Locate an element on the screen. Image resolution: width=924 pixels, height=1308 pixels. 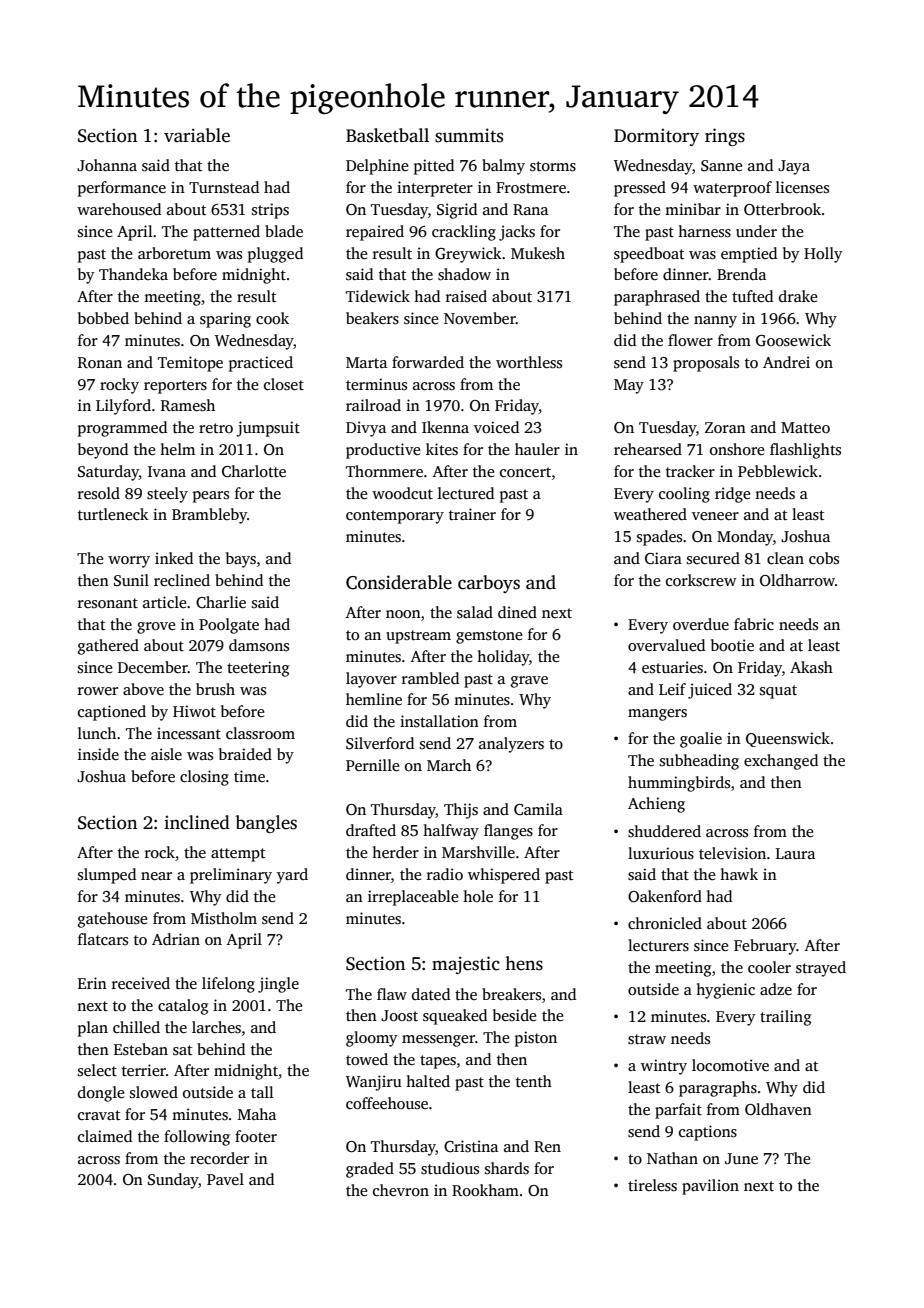
television is located at coordinates (732, 853).
